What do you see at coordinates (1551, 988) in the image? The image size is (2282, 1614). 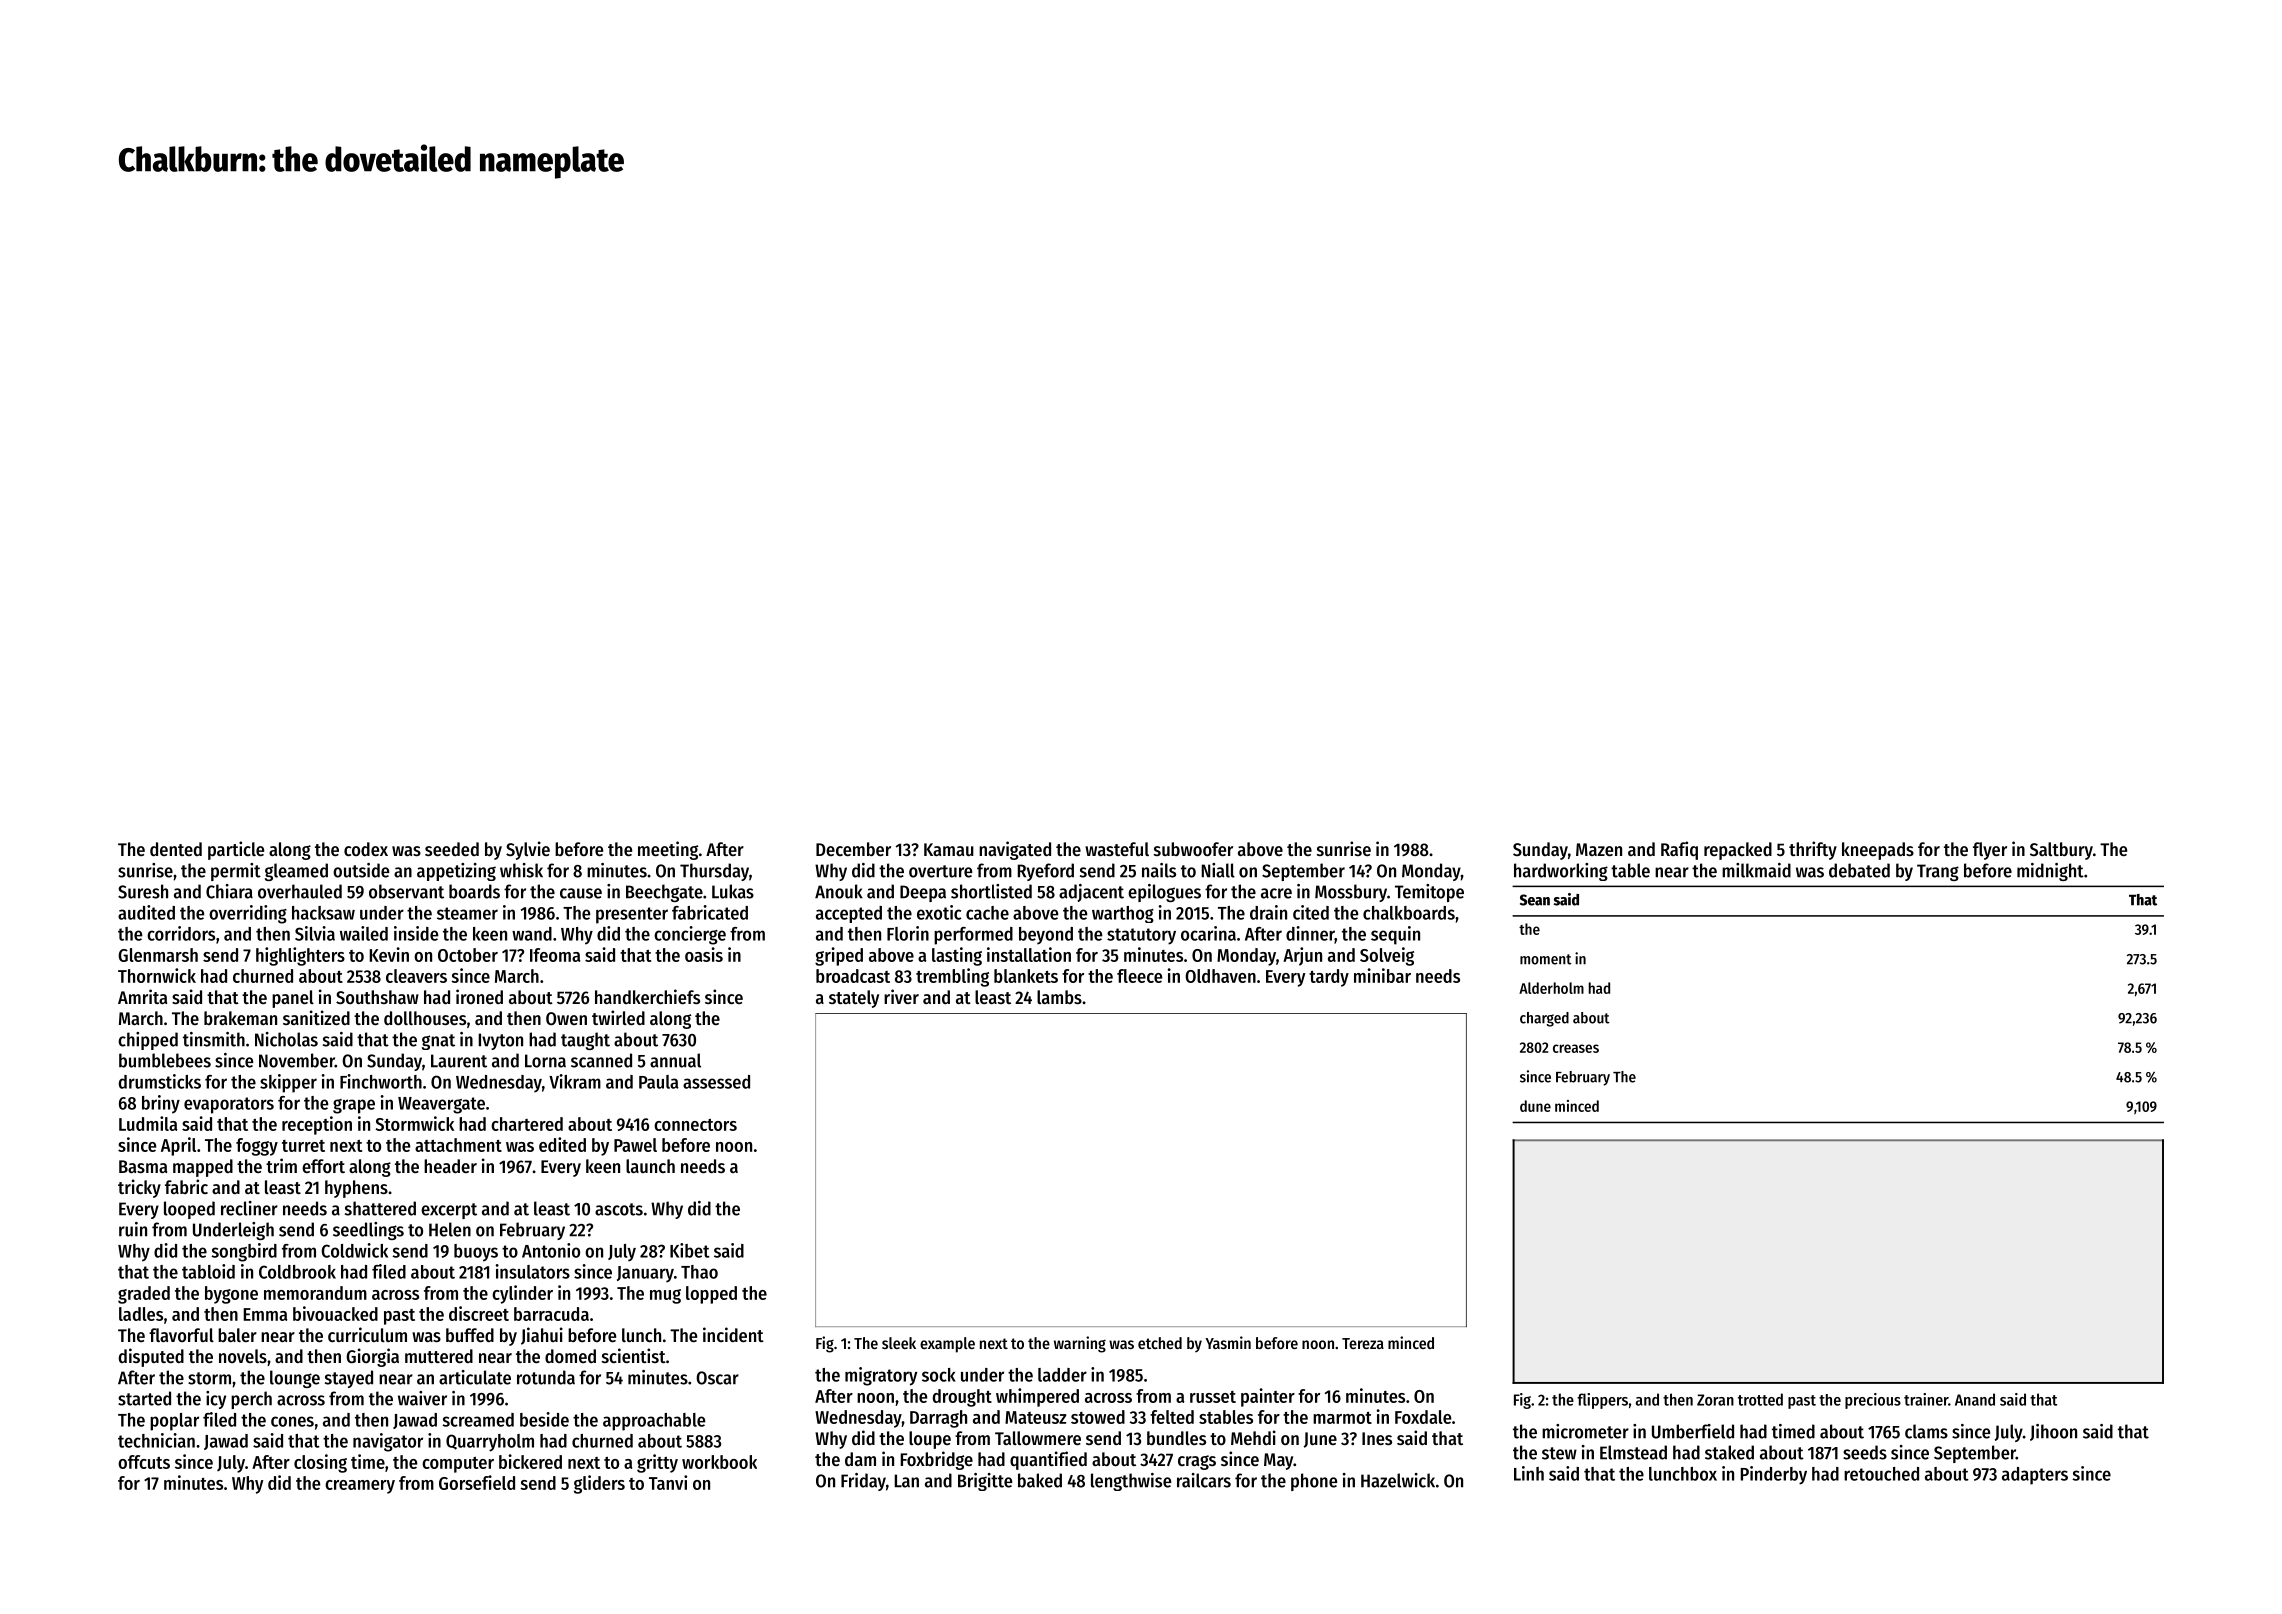 I see `Alderholm` at bounding box center [1551, 988].
